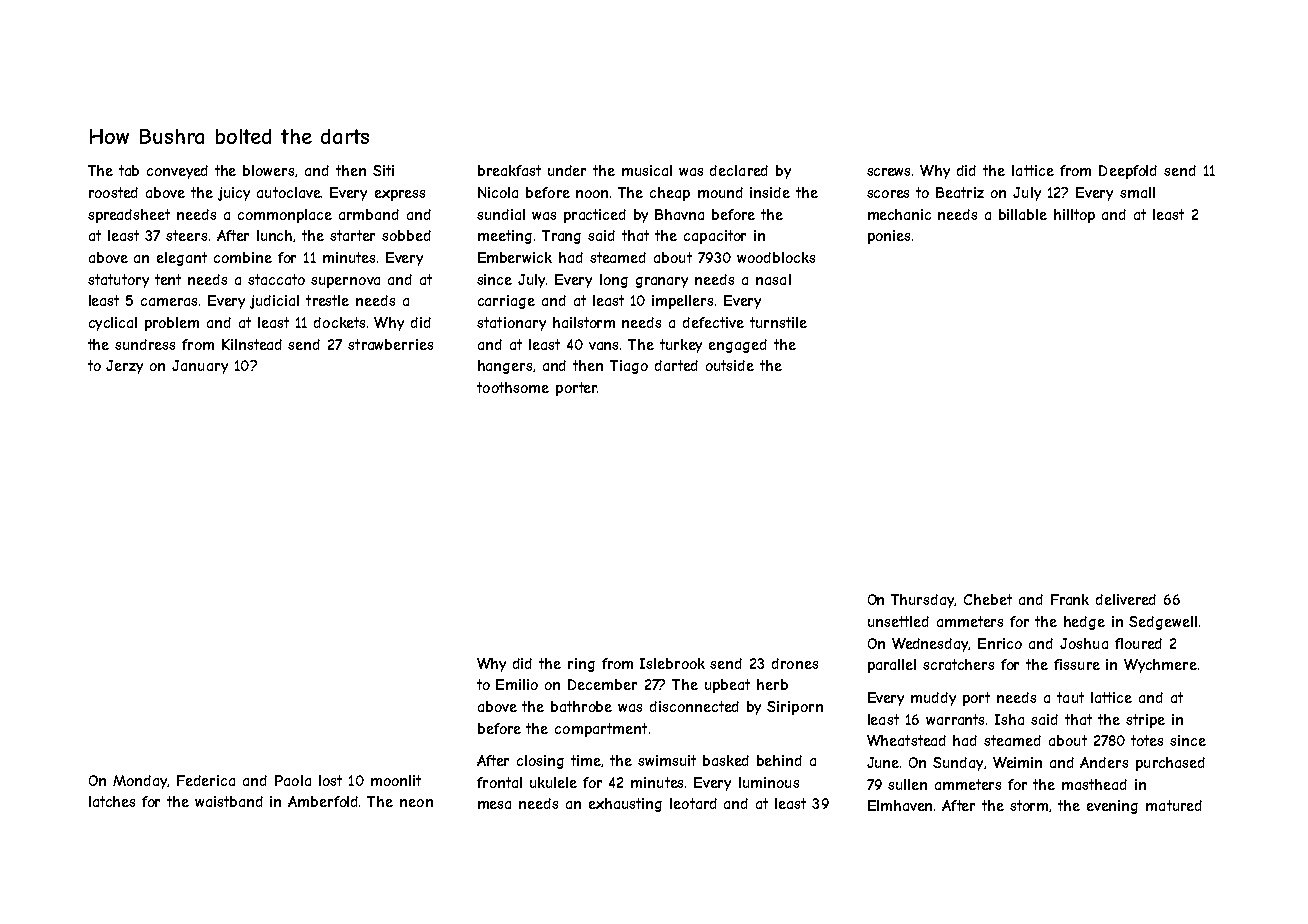 The width and height of the page is (1308, 924). What do you see at coordinates (229, 801) in the page?
I see `waistband` at bounding box center [229, 801].
